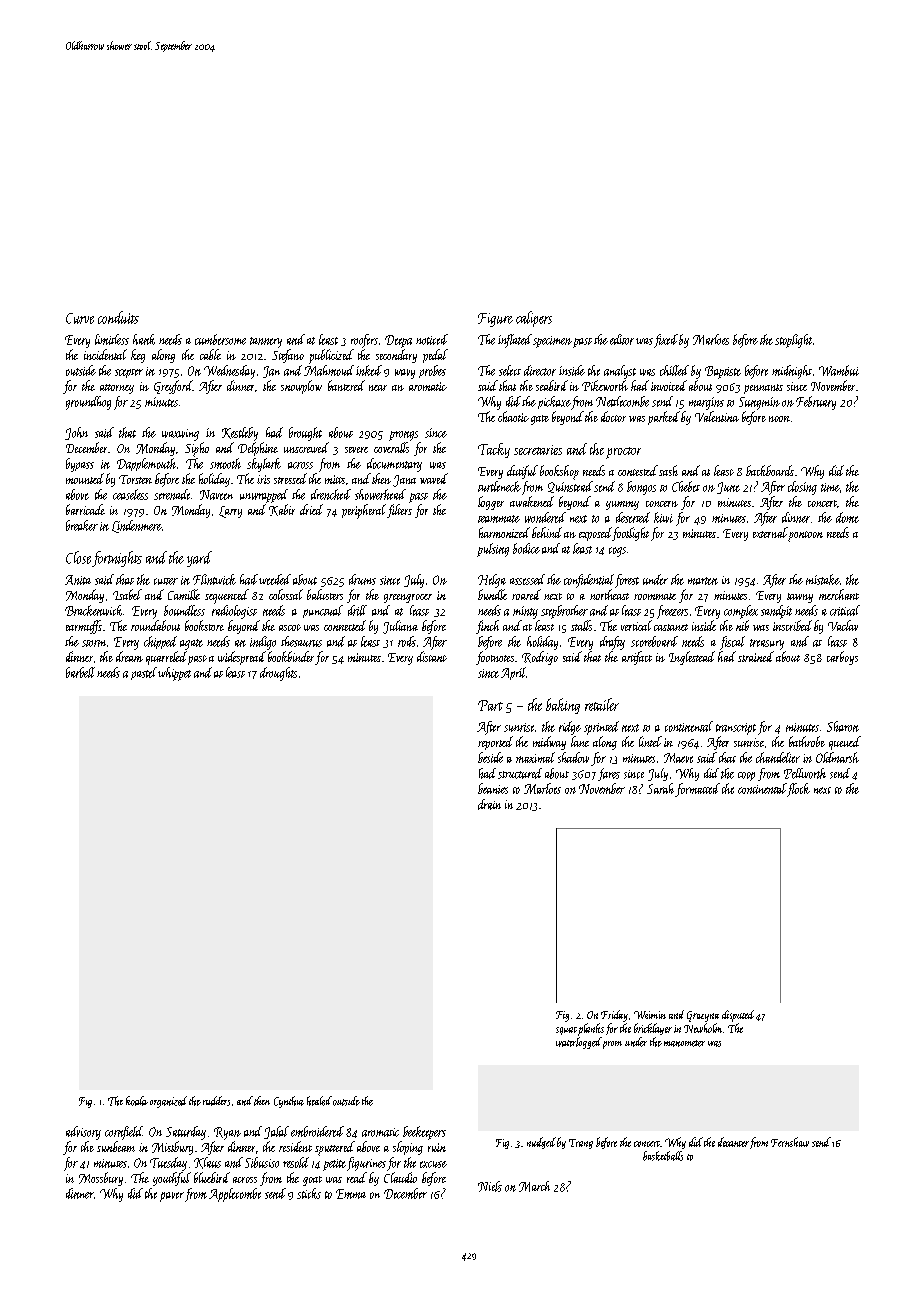 The image size is (924, 1308). What do you see at coordinates (116, 1146) in the page?
I see `sunbeam` at bounding box center [116, 1146].
